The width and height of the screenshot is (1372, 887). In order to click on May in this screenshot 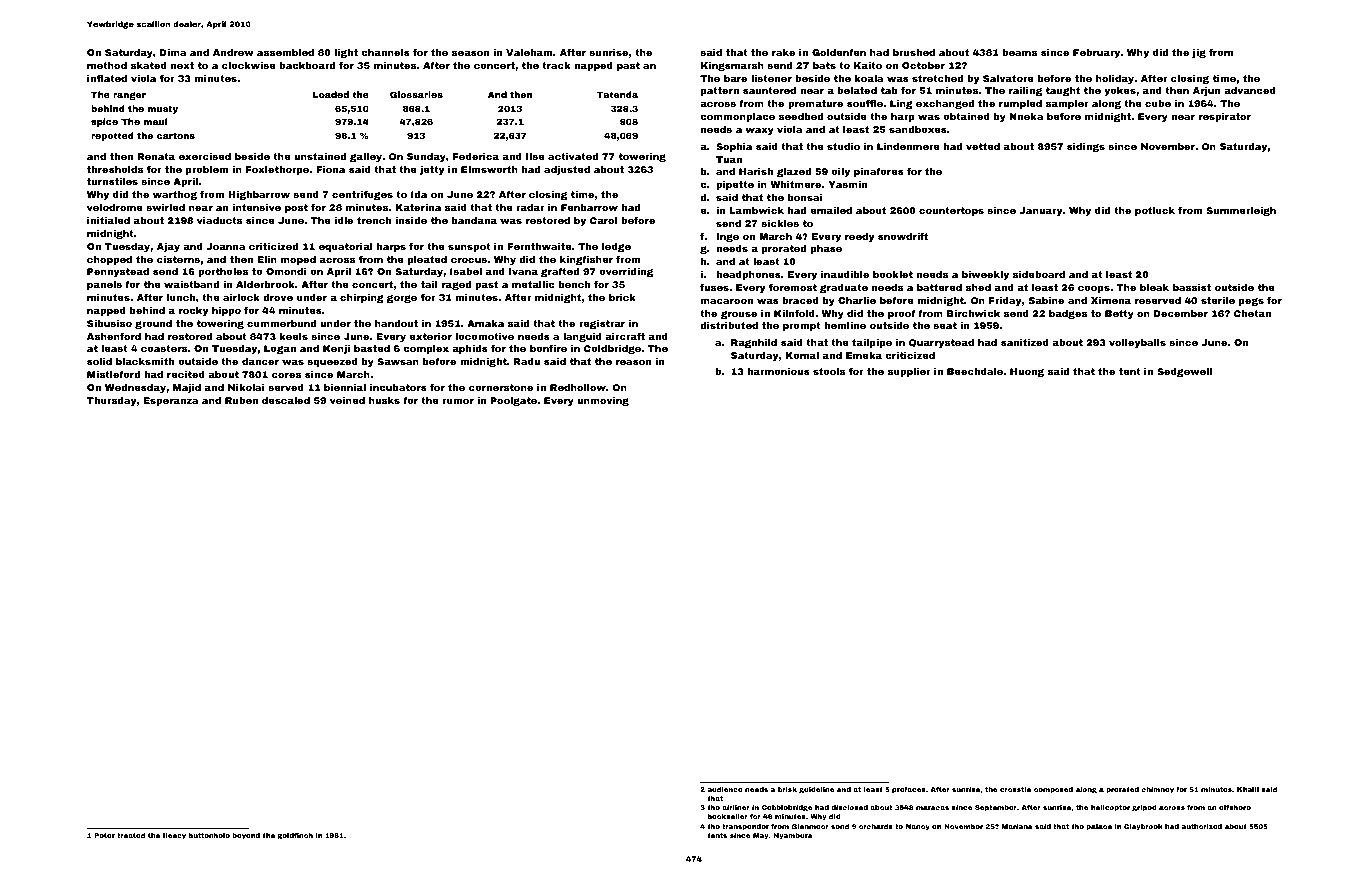, I will do `click(761, 836)`.
